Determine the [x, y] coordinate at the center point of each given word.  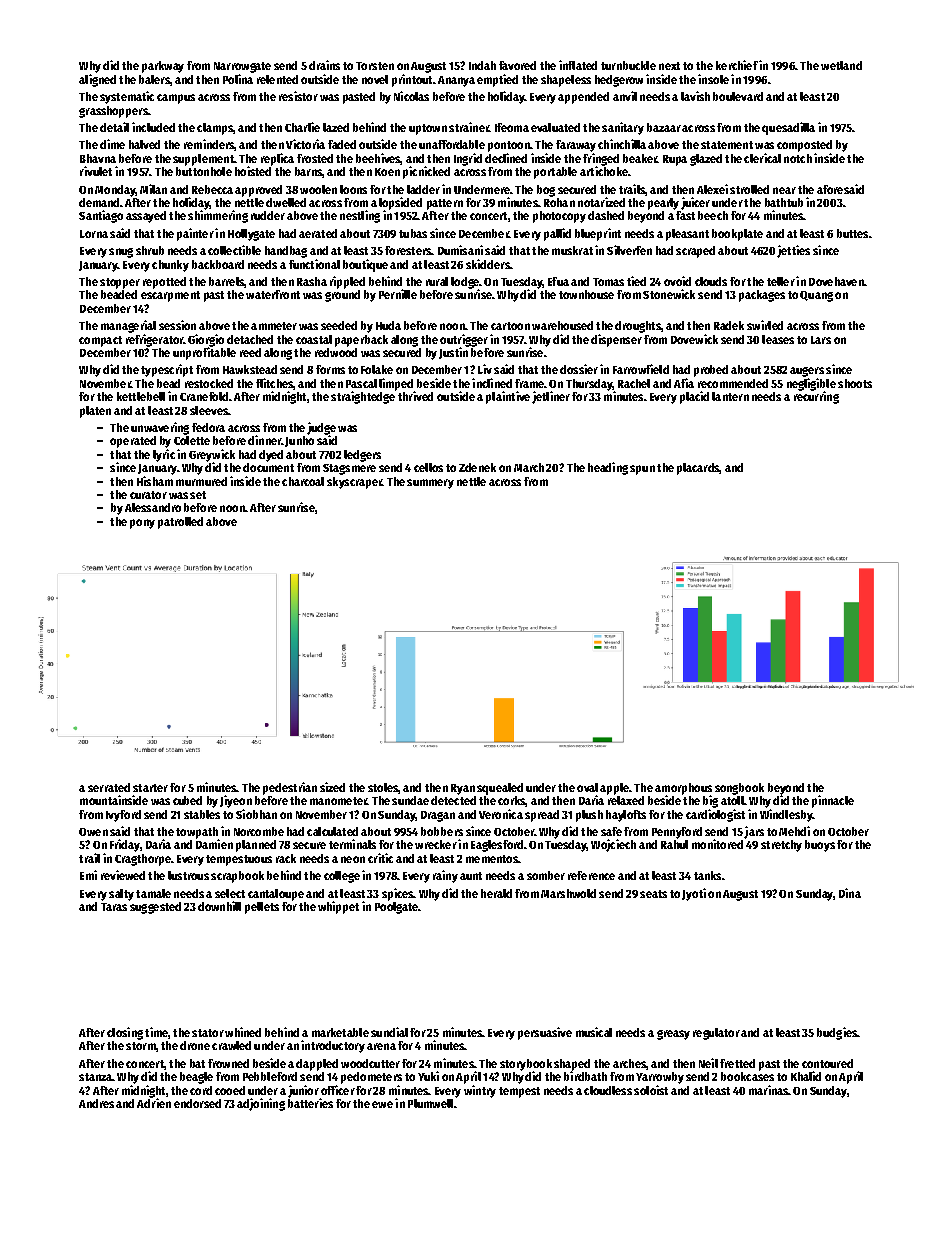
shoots [855, 383]
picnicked [426, 172]
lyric [164, 455]
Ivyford [123, 816]
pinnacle [833, 801]
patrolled [180, 523]
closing [125, 1033]
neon [353, 859]
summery [430, 484]
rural [437, 281]
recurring [816, 397]
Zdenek [477, 467]
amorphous [683, 789]
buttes [852, 233]
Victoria [305, 144]
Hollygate [251, 235]
